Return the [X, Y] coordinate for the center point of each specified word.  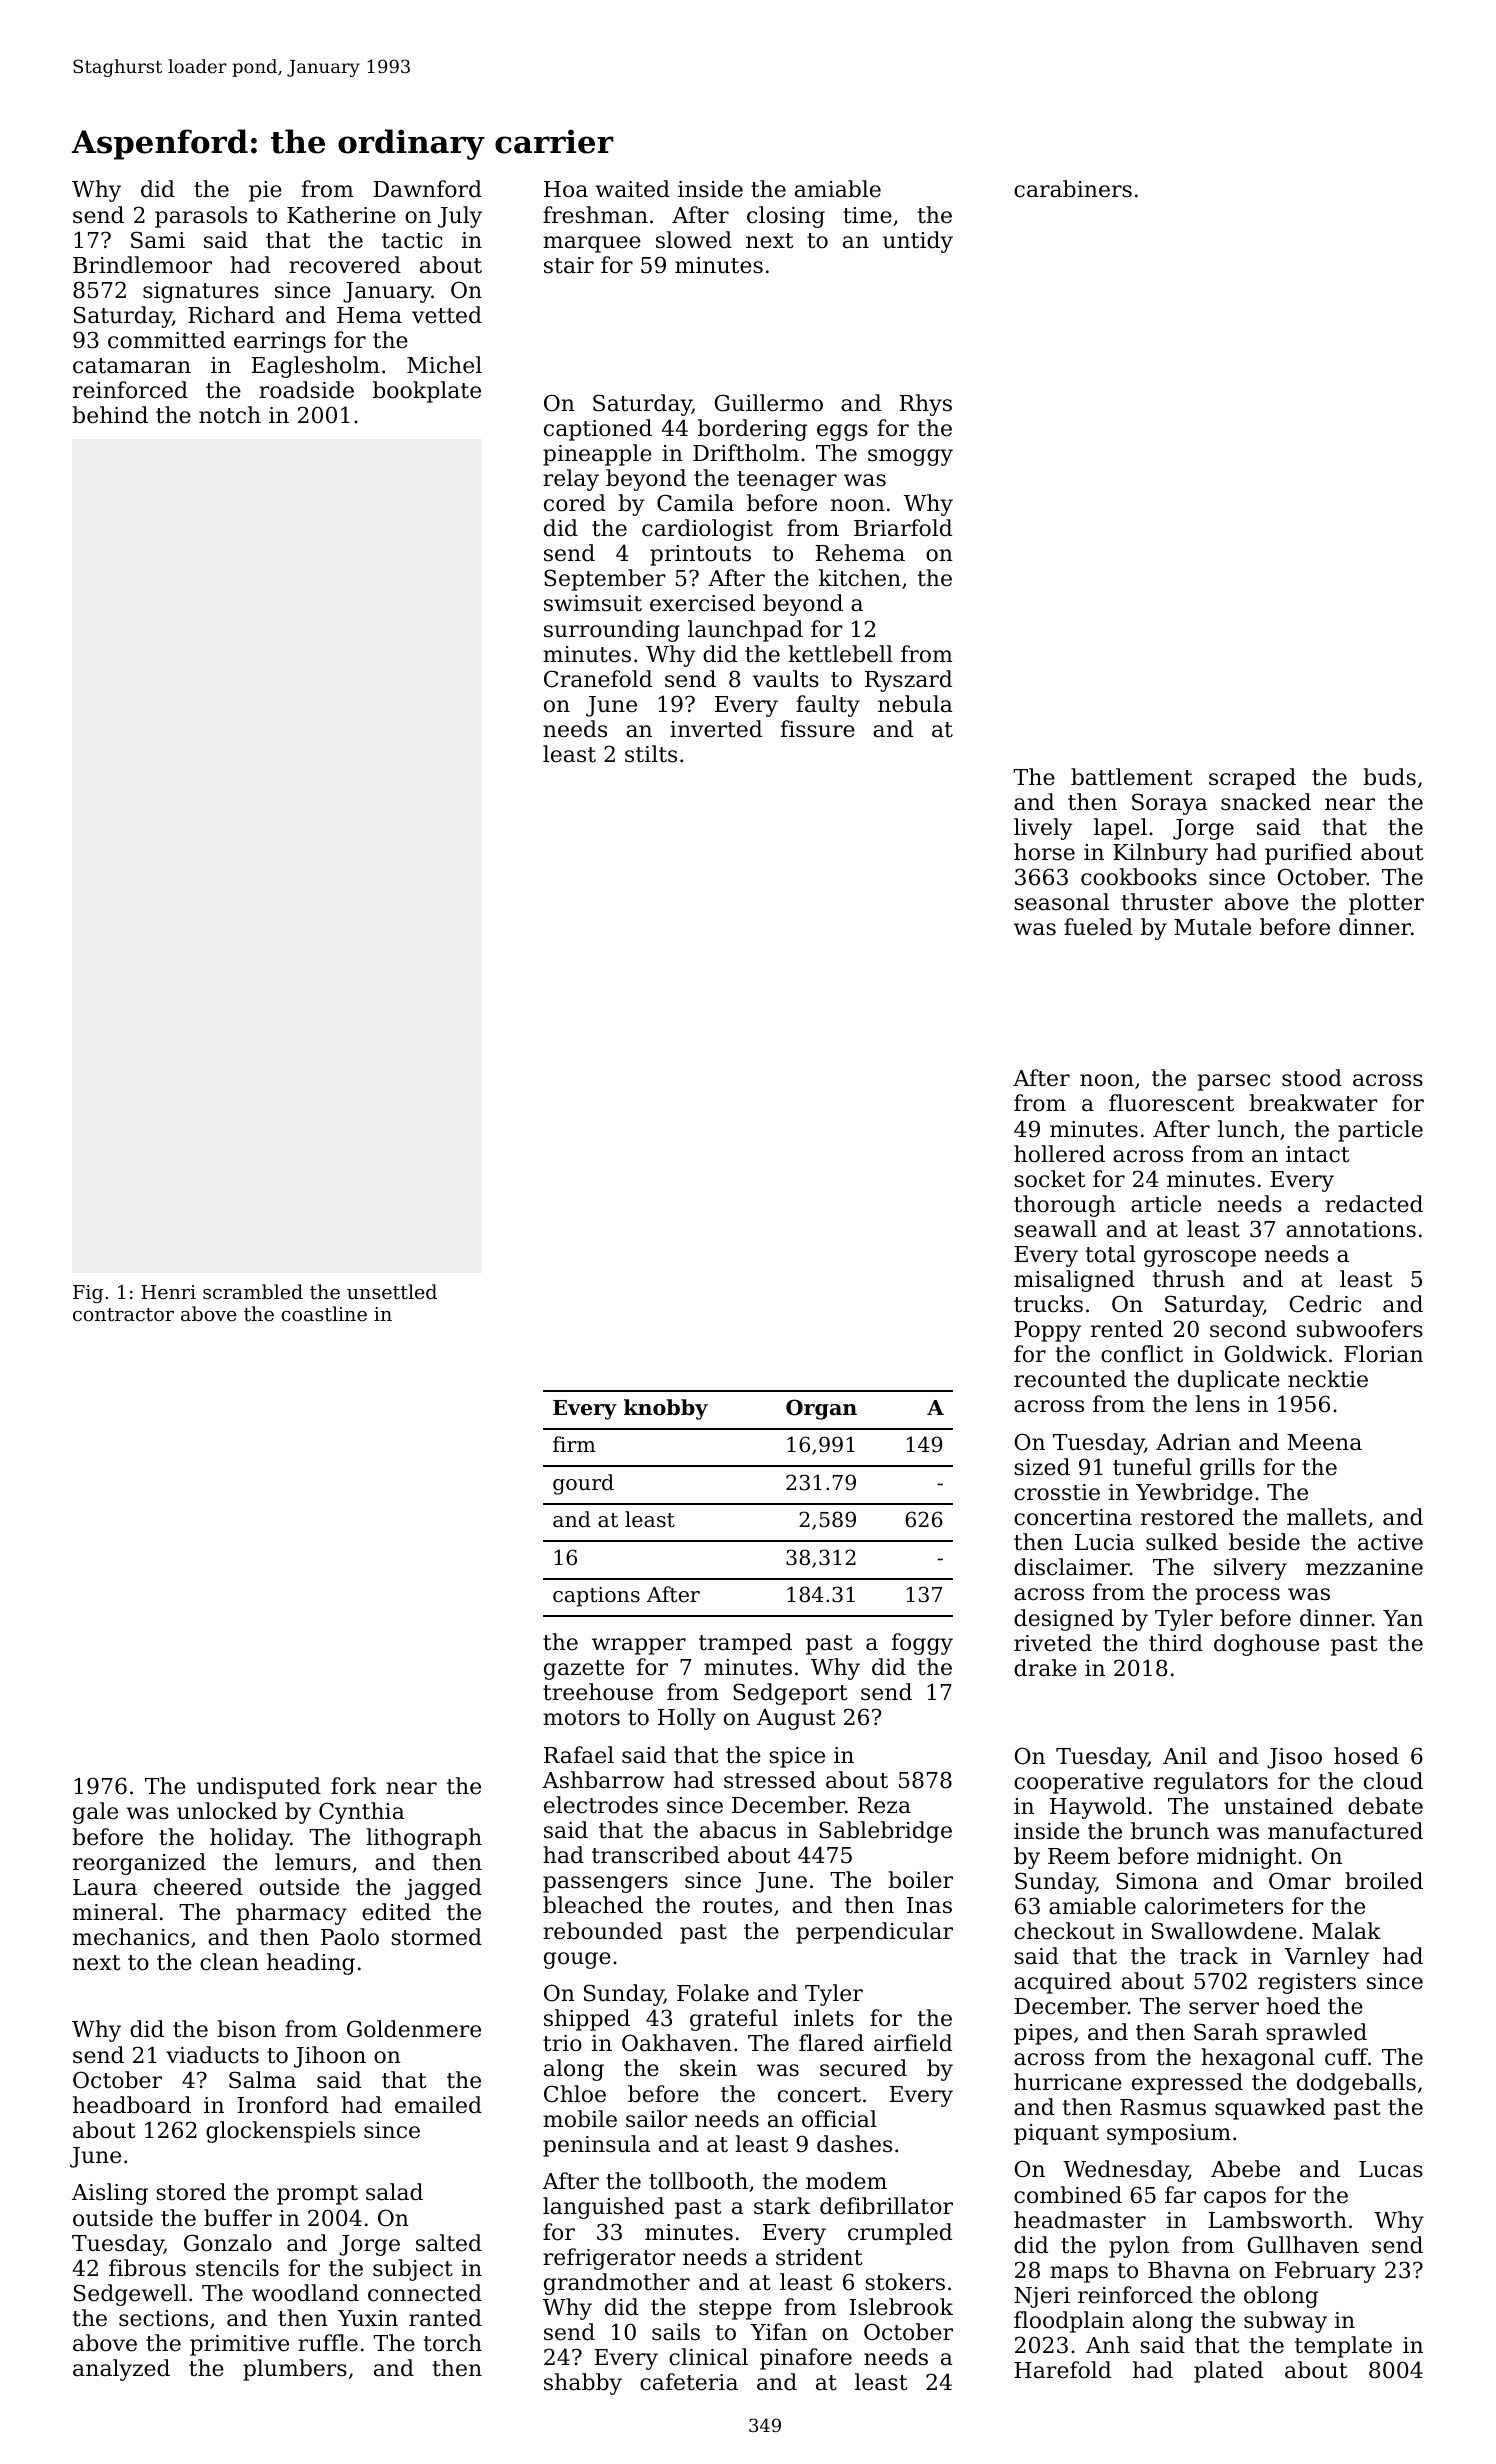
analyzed [121, 2370]
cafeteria [689, 2382]
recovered [345, 265]
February [1325, 2272]
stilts [651, 754]
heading [311, 1964]
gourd [583, 1484]
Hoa [566, 189]
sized [1042, 1467]
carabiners [1073, 189]
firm [574, 1444]
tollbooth [698, 2181]
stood [1312, 1078]
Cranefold [598, 679]
